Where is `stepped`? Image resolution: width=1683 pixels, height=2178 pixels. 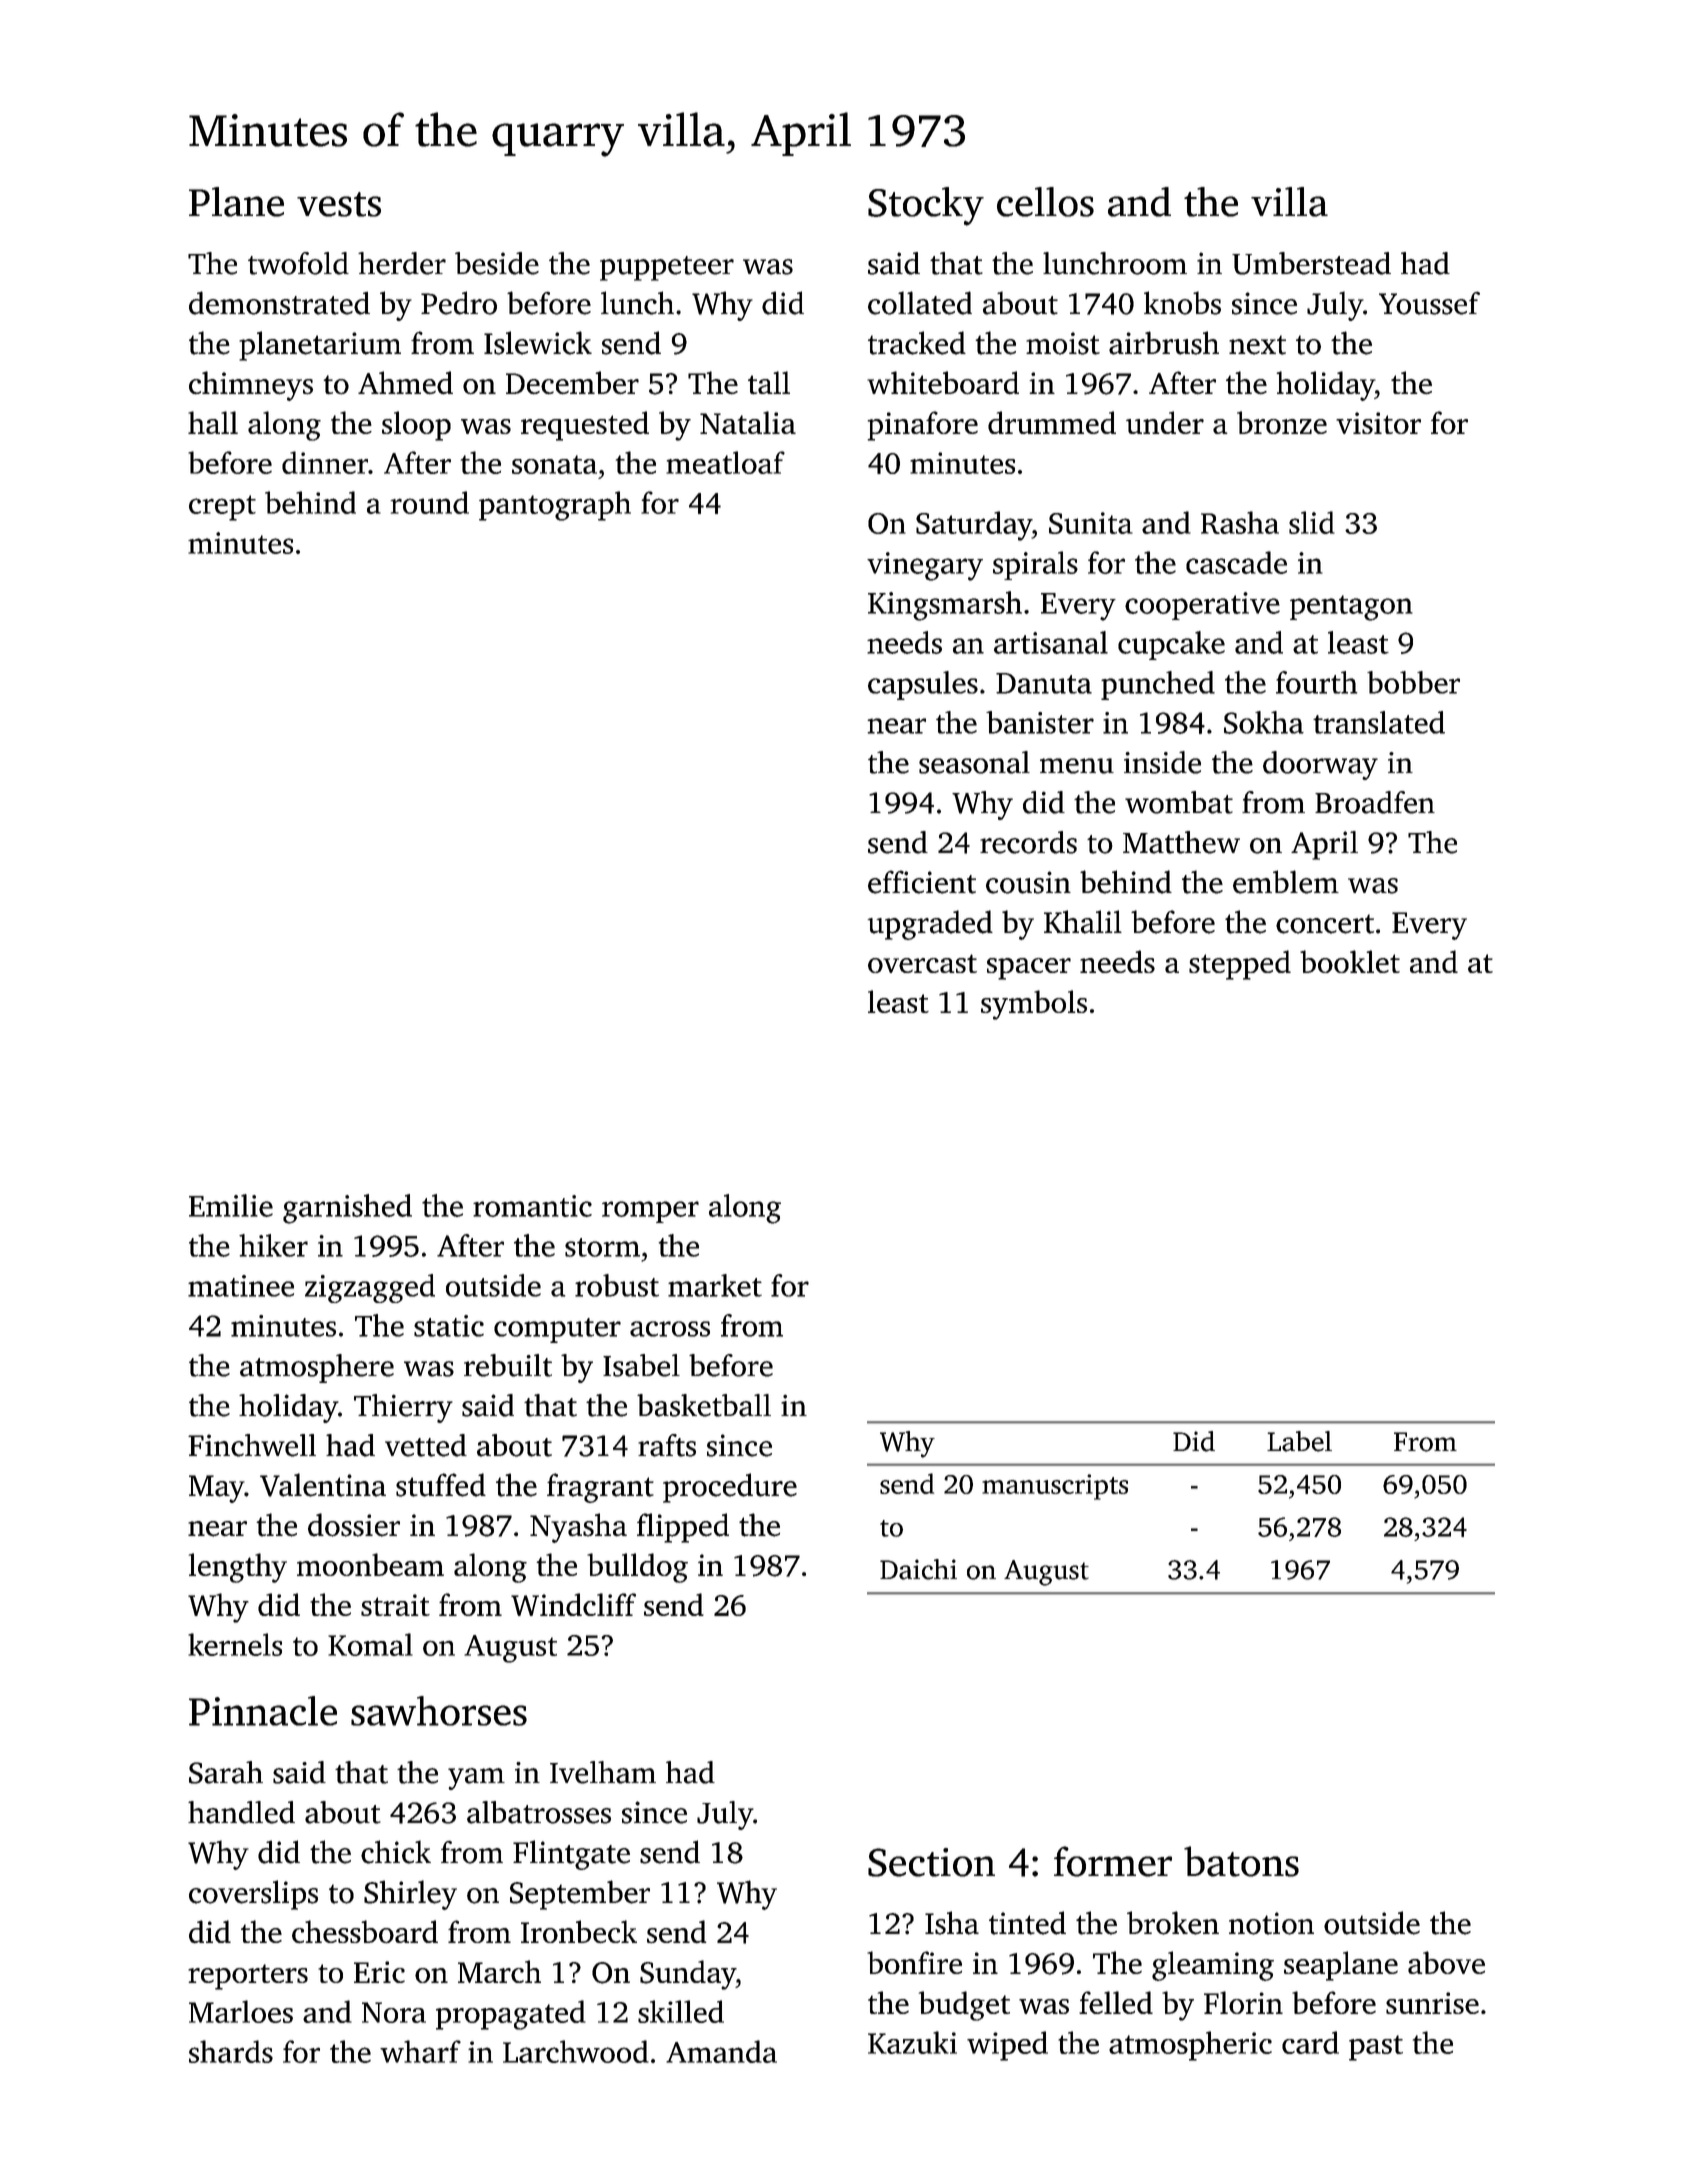 stepped is located at coordinates (1240, 965).
